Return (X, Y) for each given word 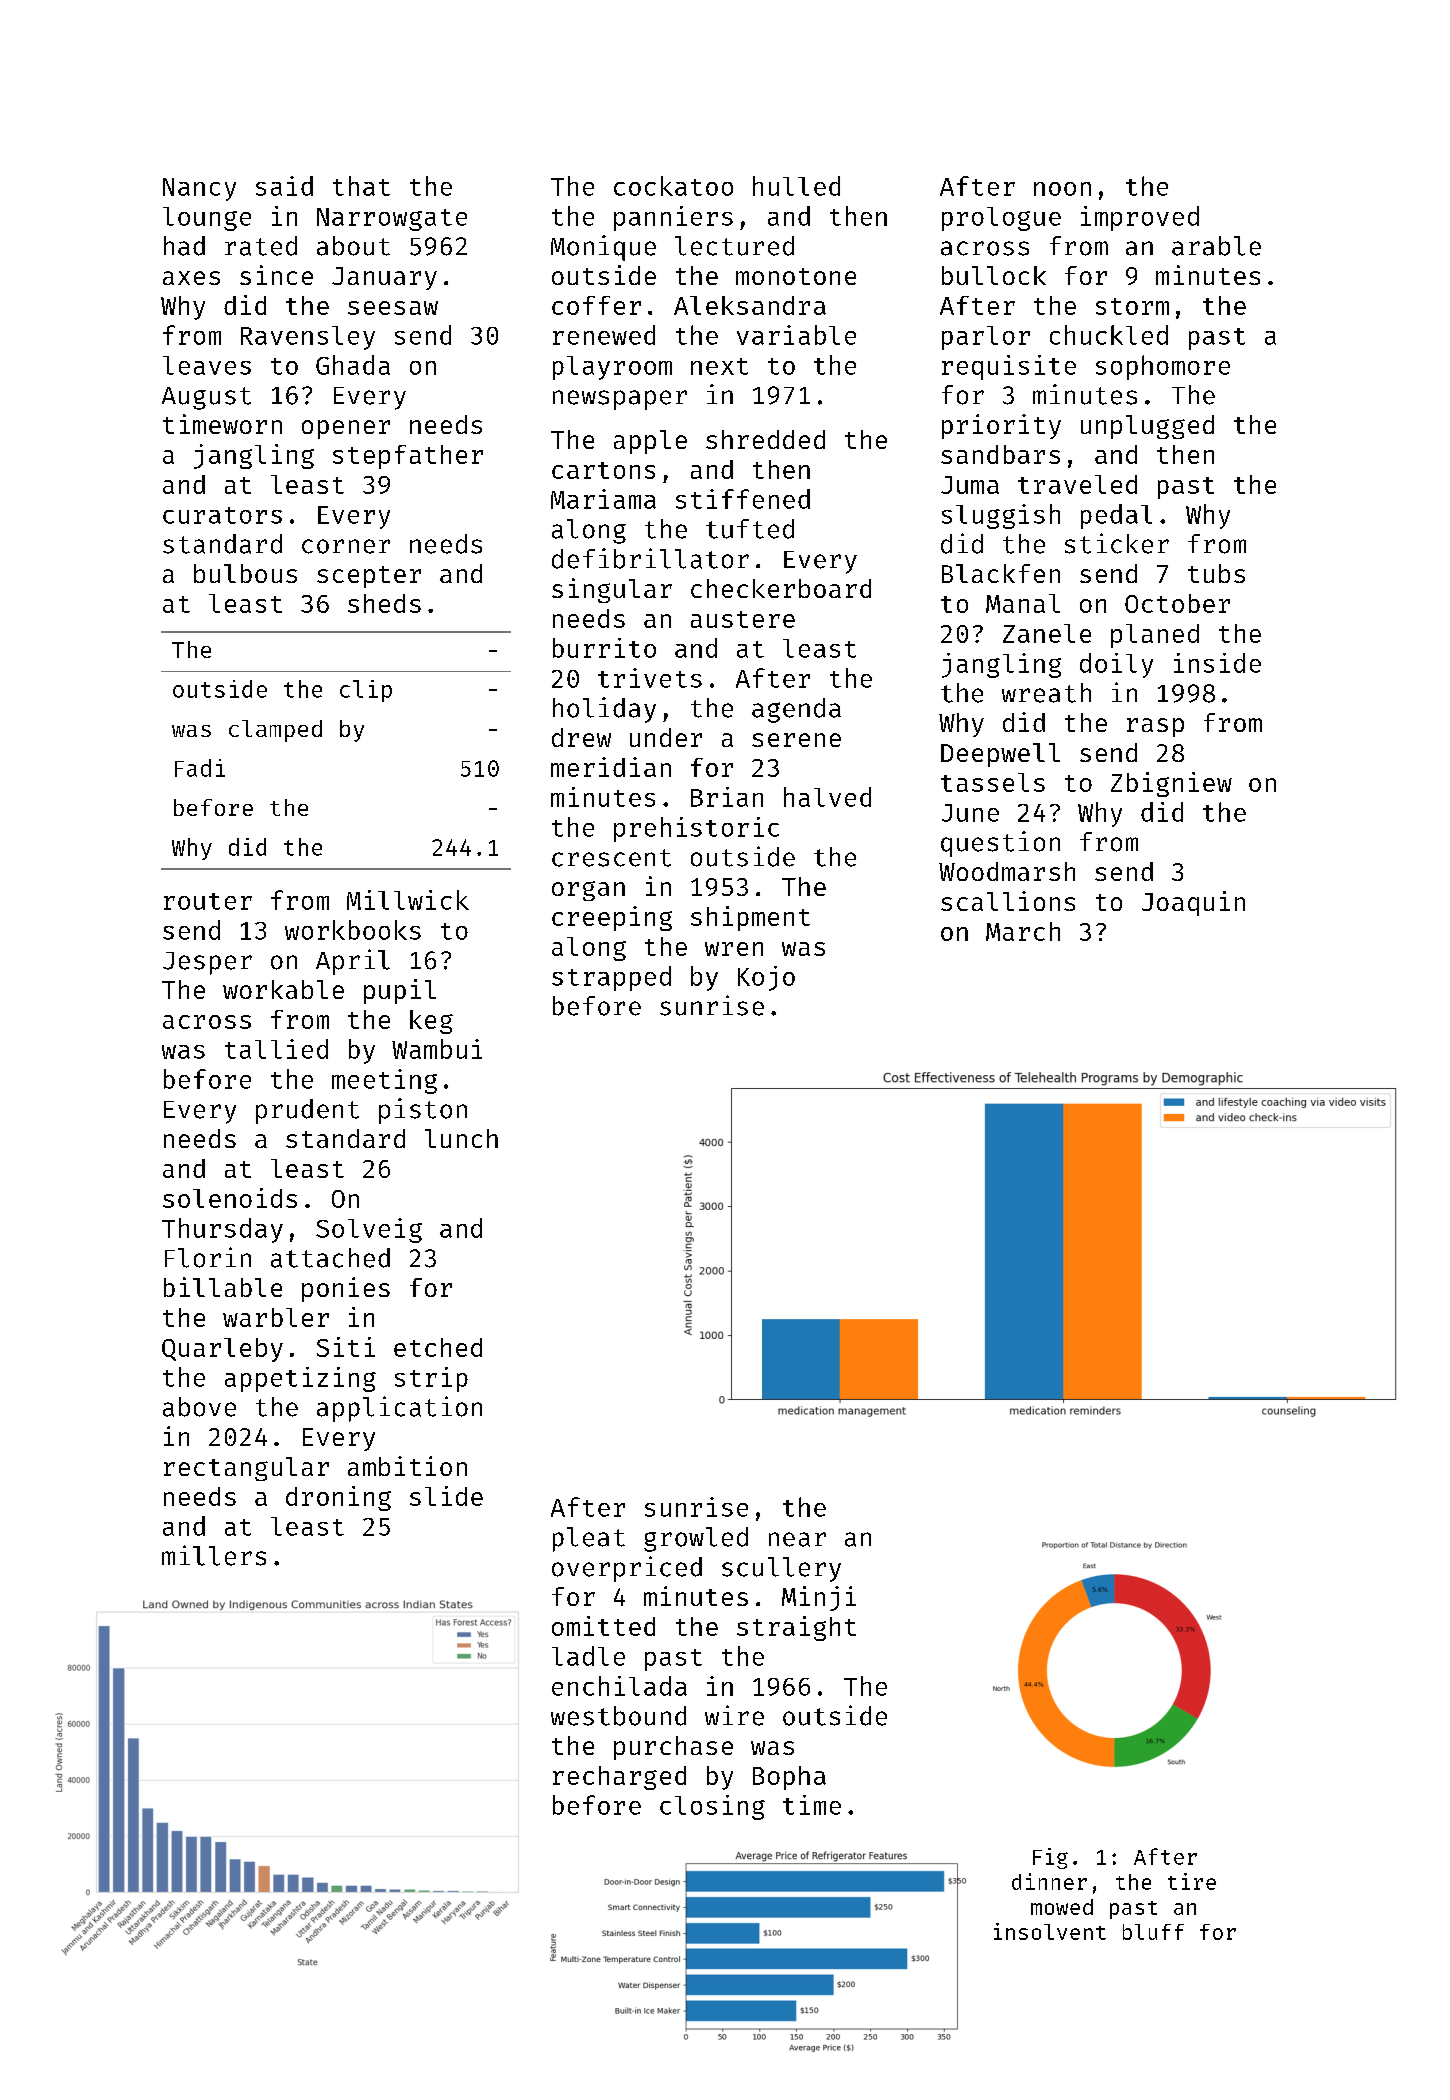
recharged (619, 1778)
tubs (1216, 573)
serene (796, 740)
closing (712, 1807)
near (797, 1539)
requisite (1009, 367)
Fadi (200, 768)
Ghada (353, 365)
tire (1192, 1881)
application (399, 1409)
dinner (1049, 1881)
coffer (596, 305)
